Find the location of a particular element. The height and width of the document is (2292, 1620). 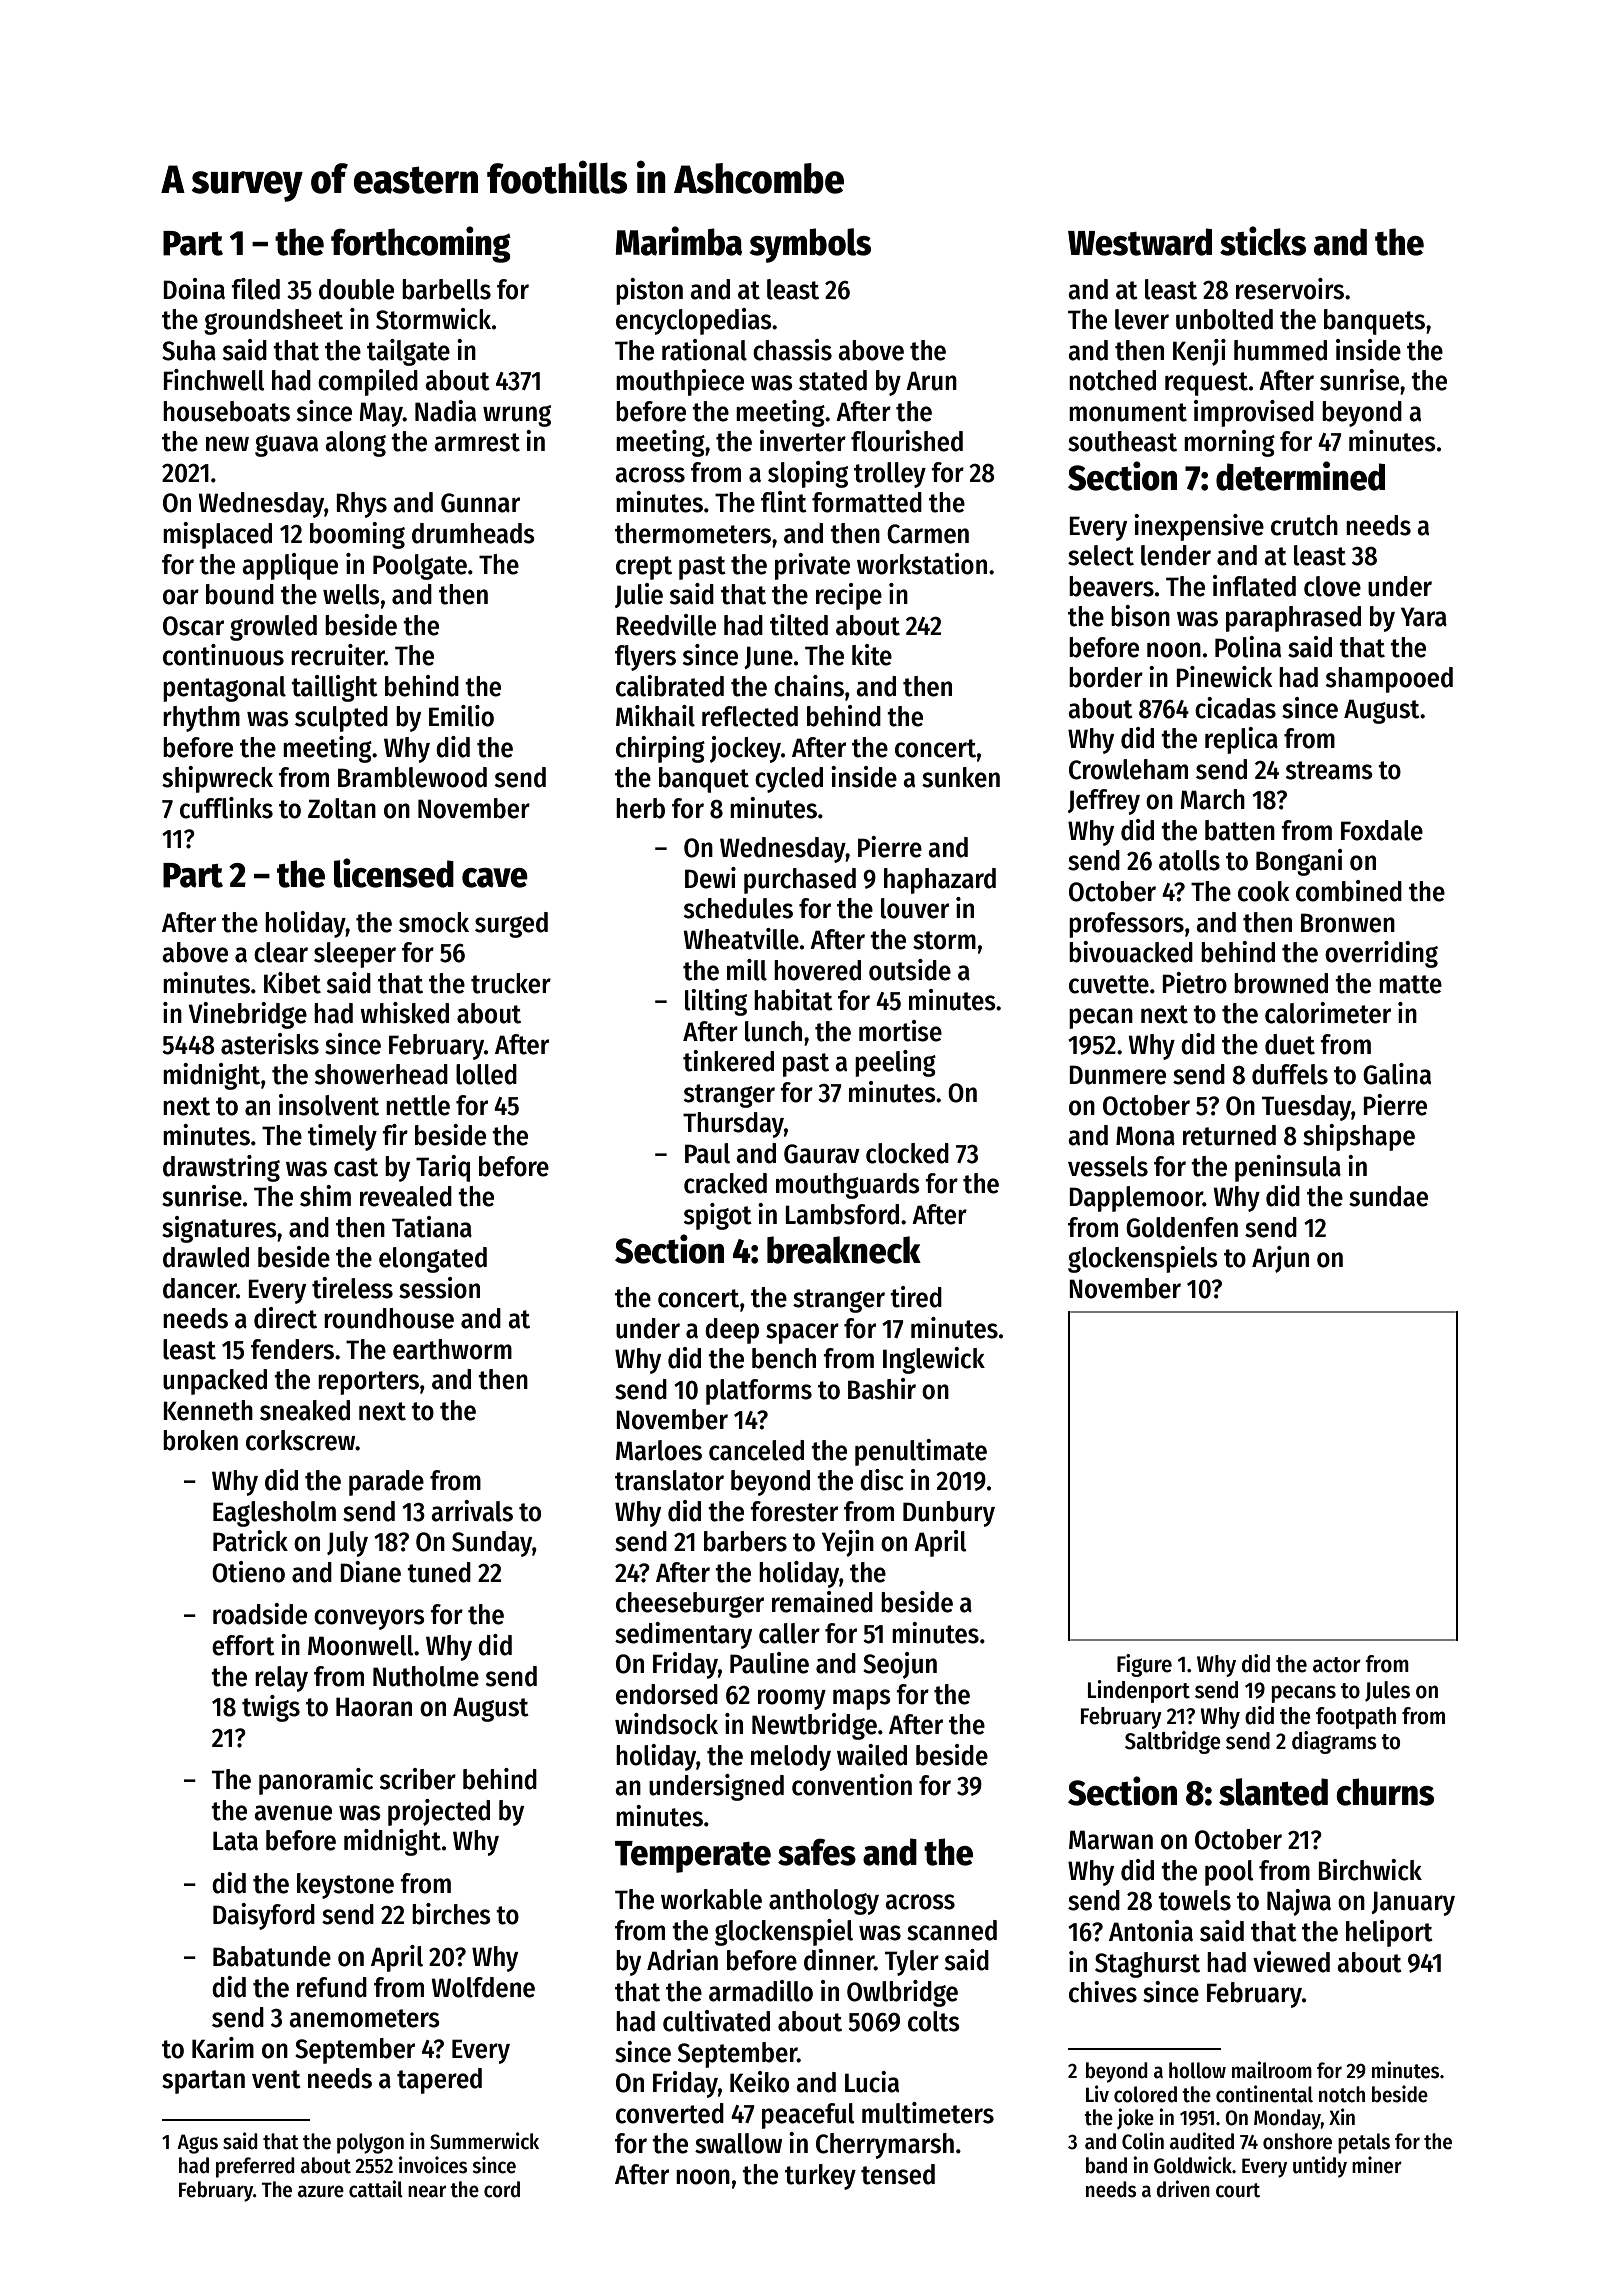

anemometers is located at coordinates (364, 2018).
